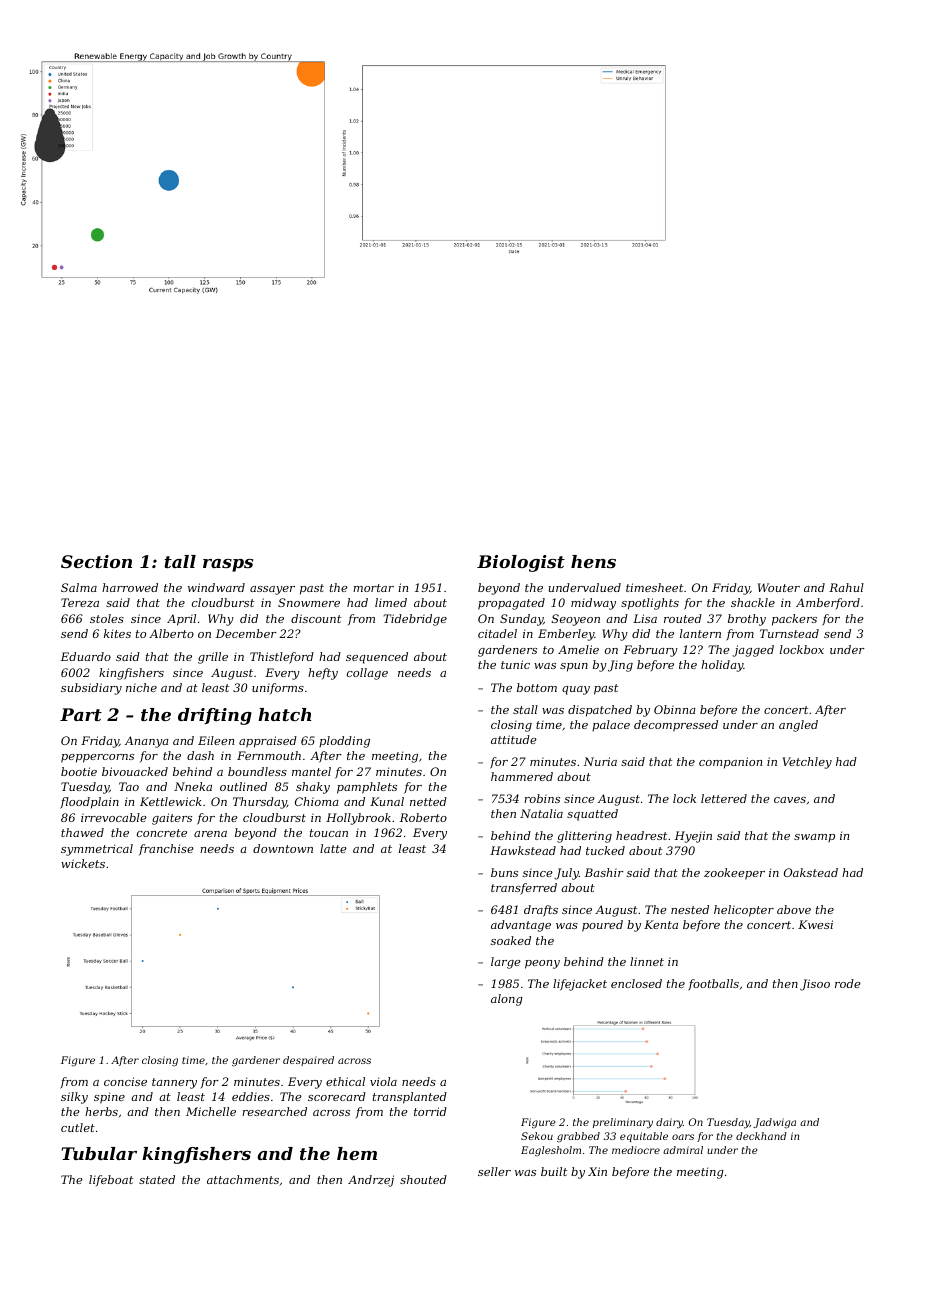 This screenshot has width=925, height=1313. Describe the element at coordinates (676, 726) in the screenshot. I see `decompressed` at that location.
